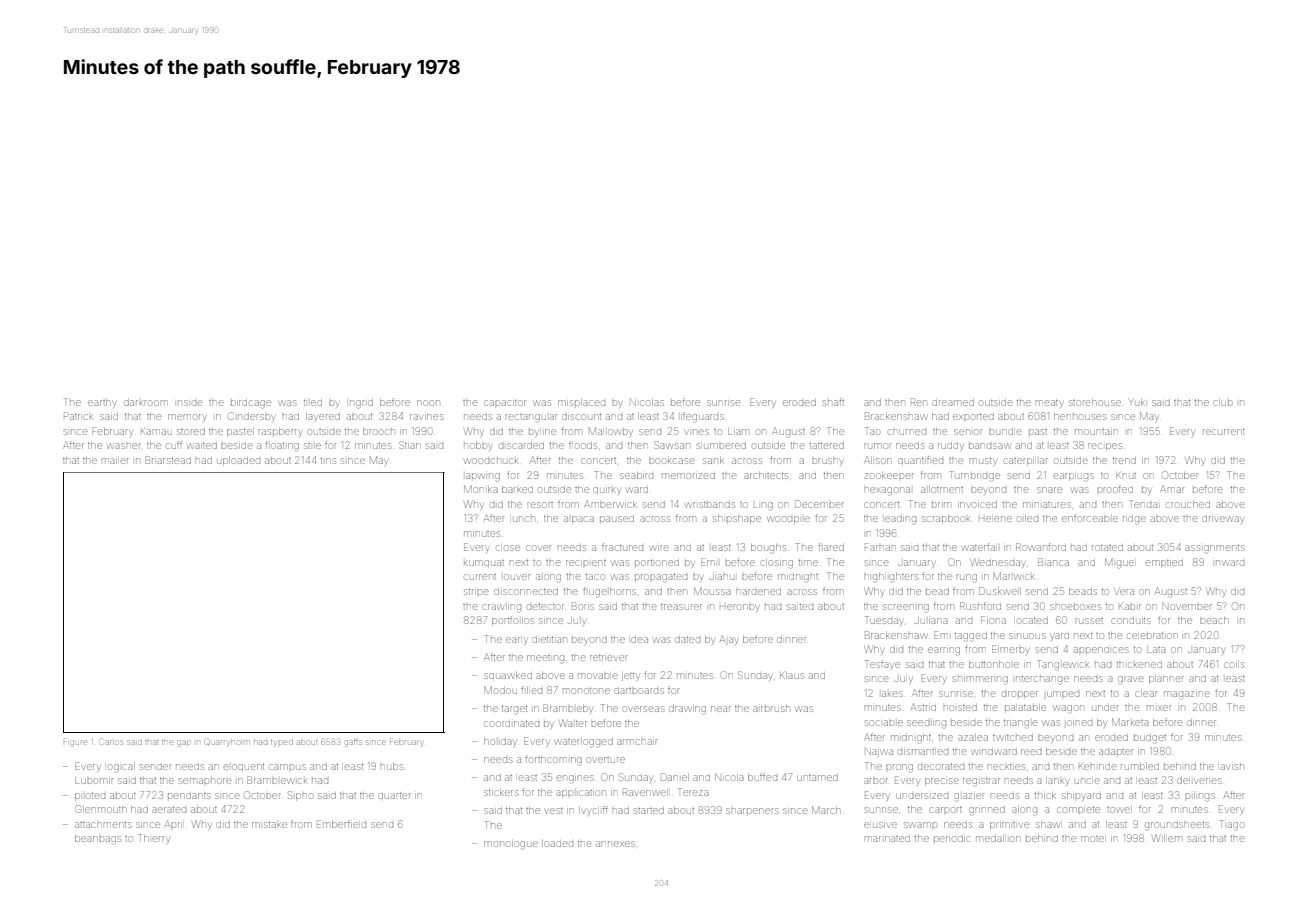  I want to click on Kabir, so click(1130, 606).
